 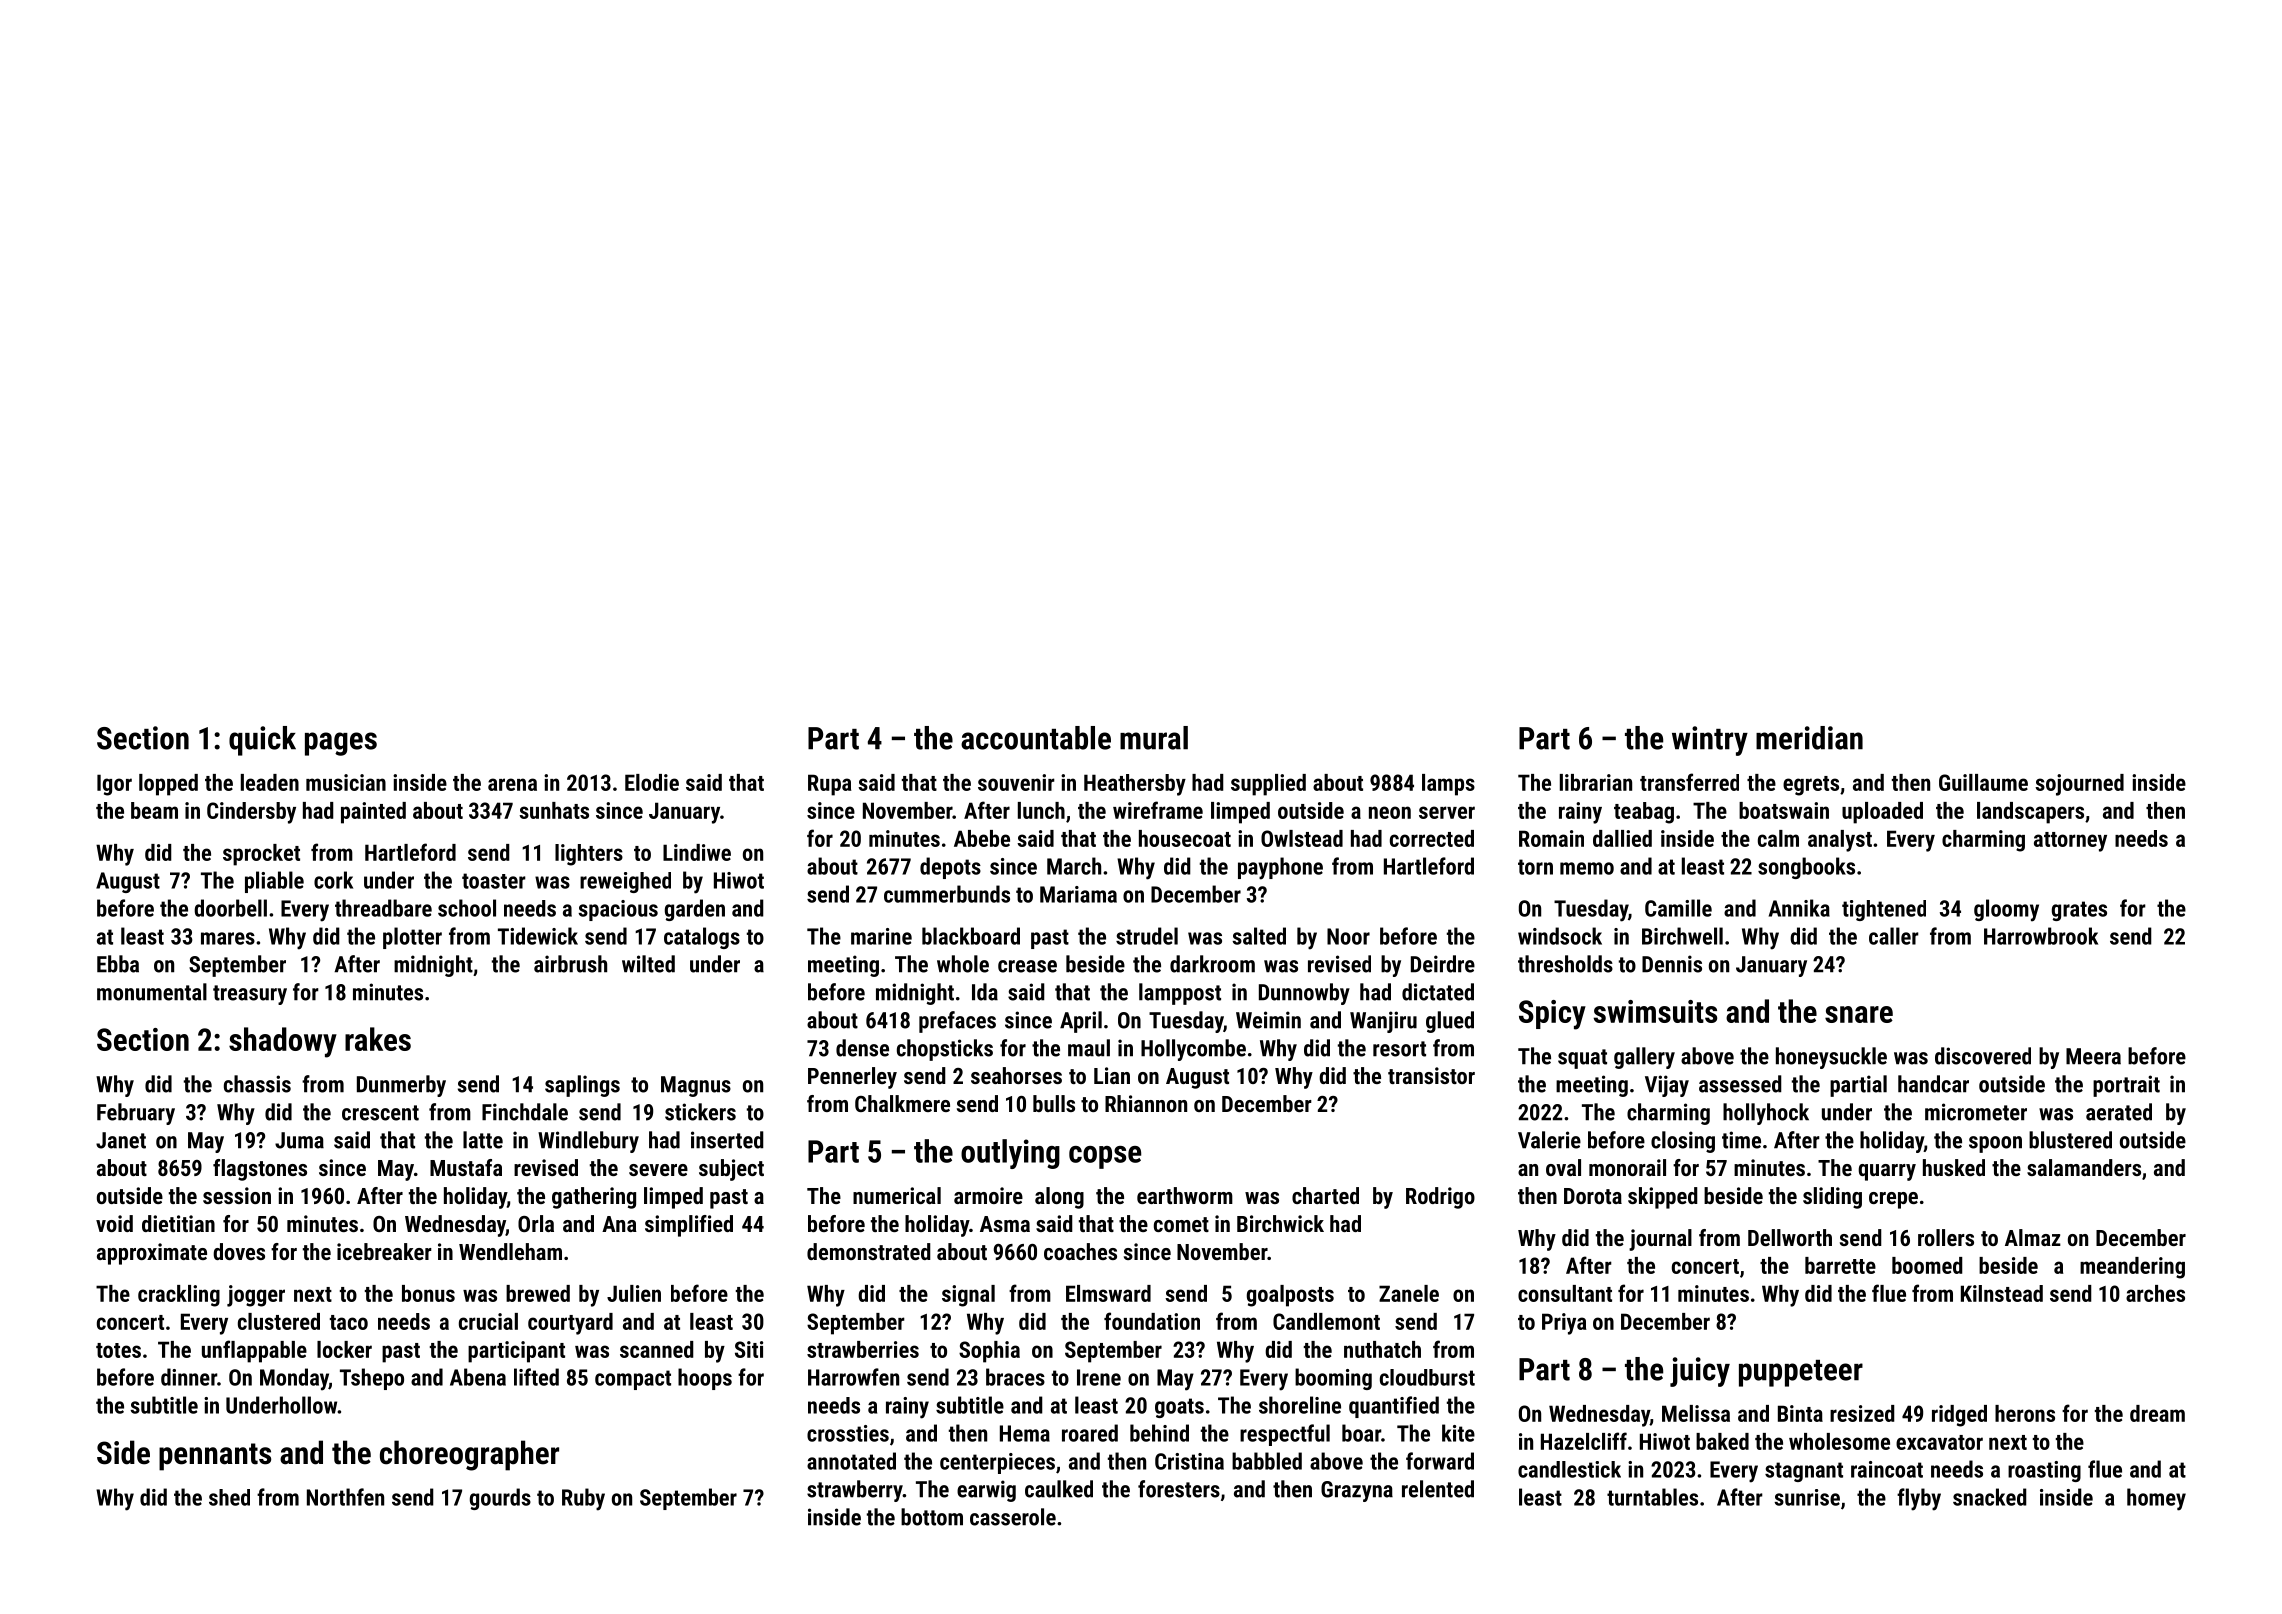 I want to click on pliable, so click(x=274, y=882).
